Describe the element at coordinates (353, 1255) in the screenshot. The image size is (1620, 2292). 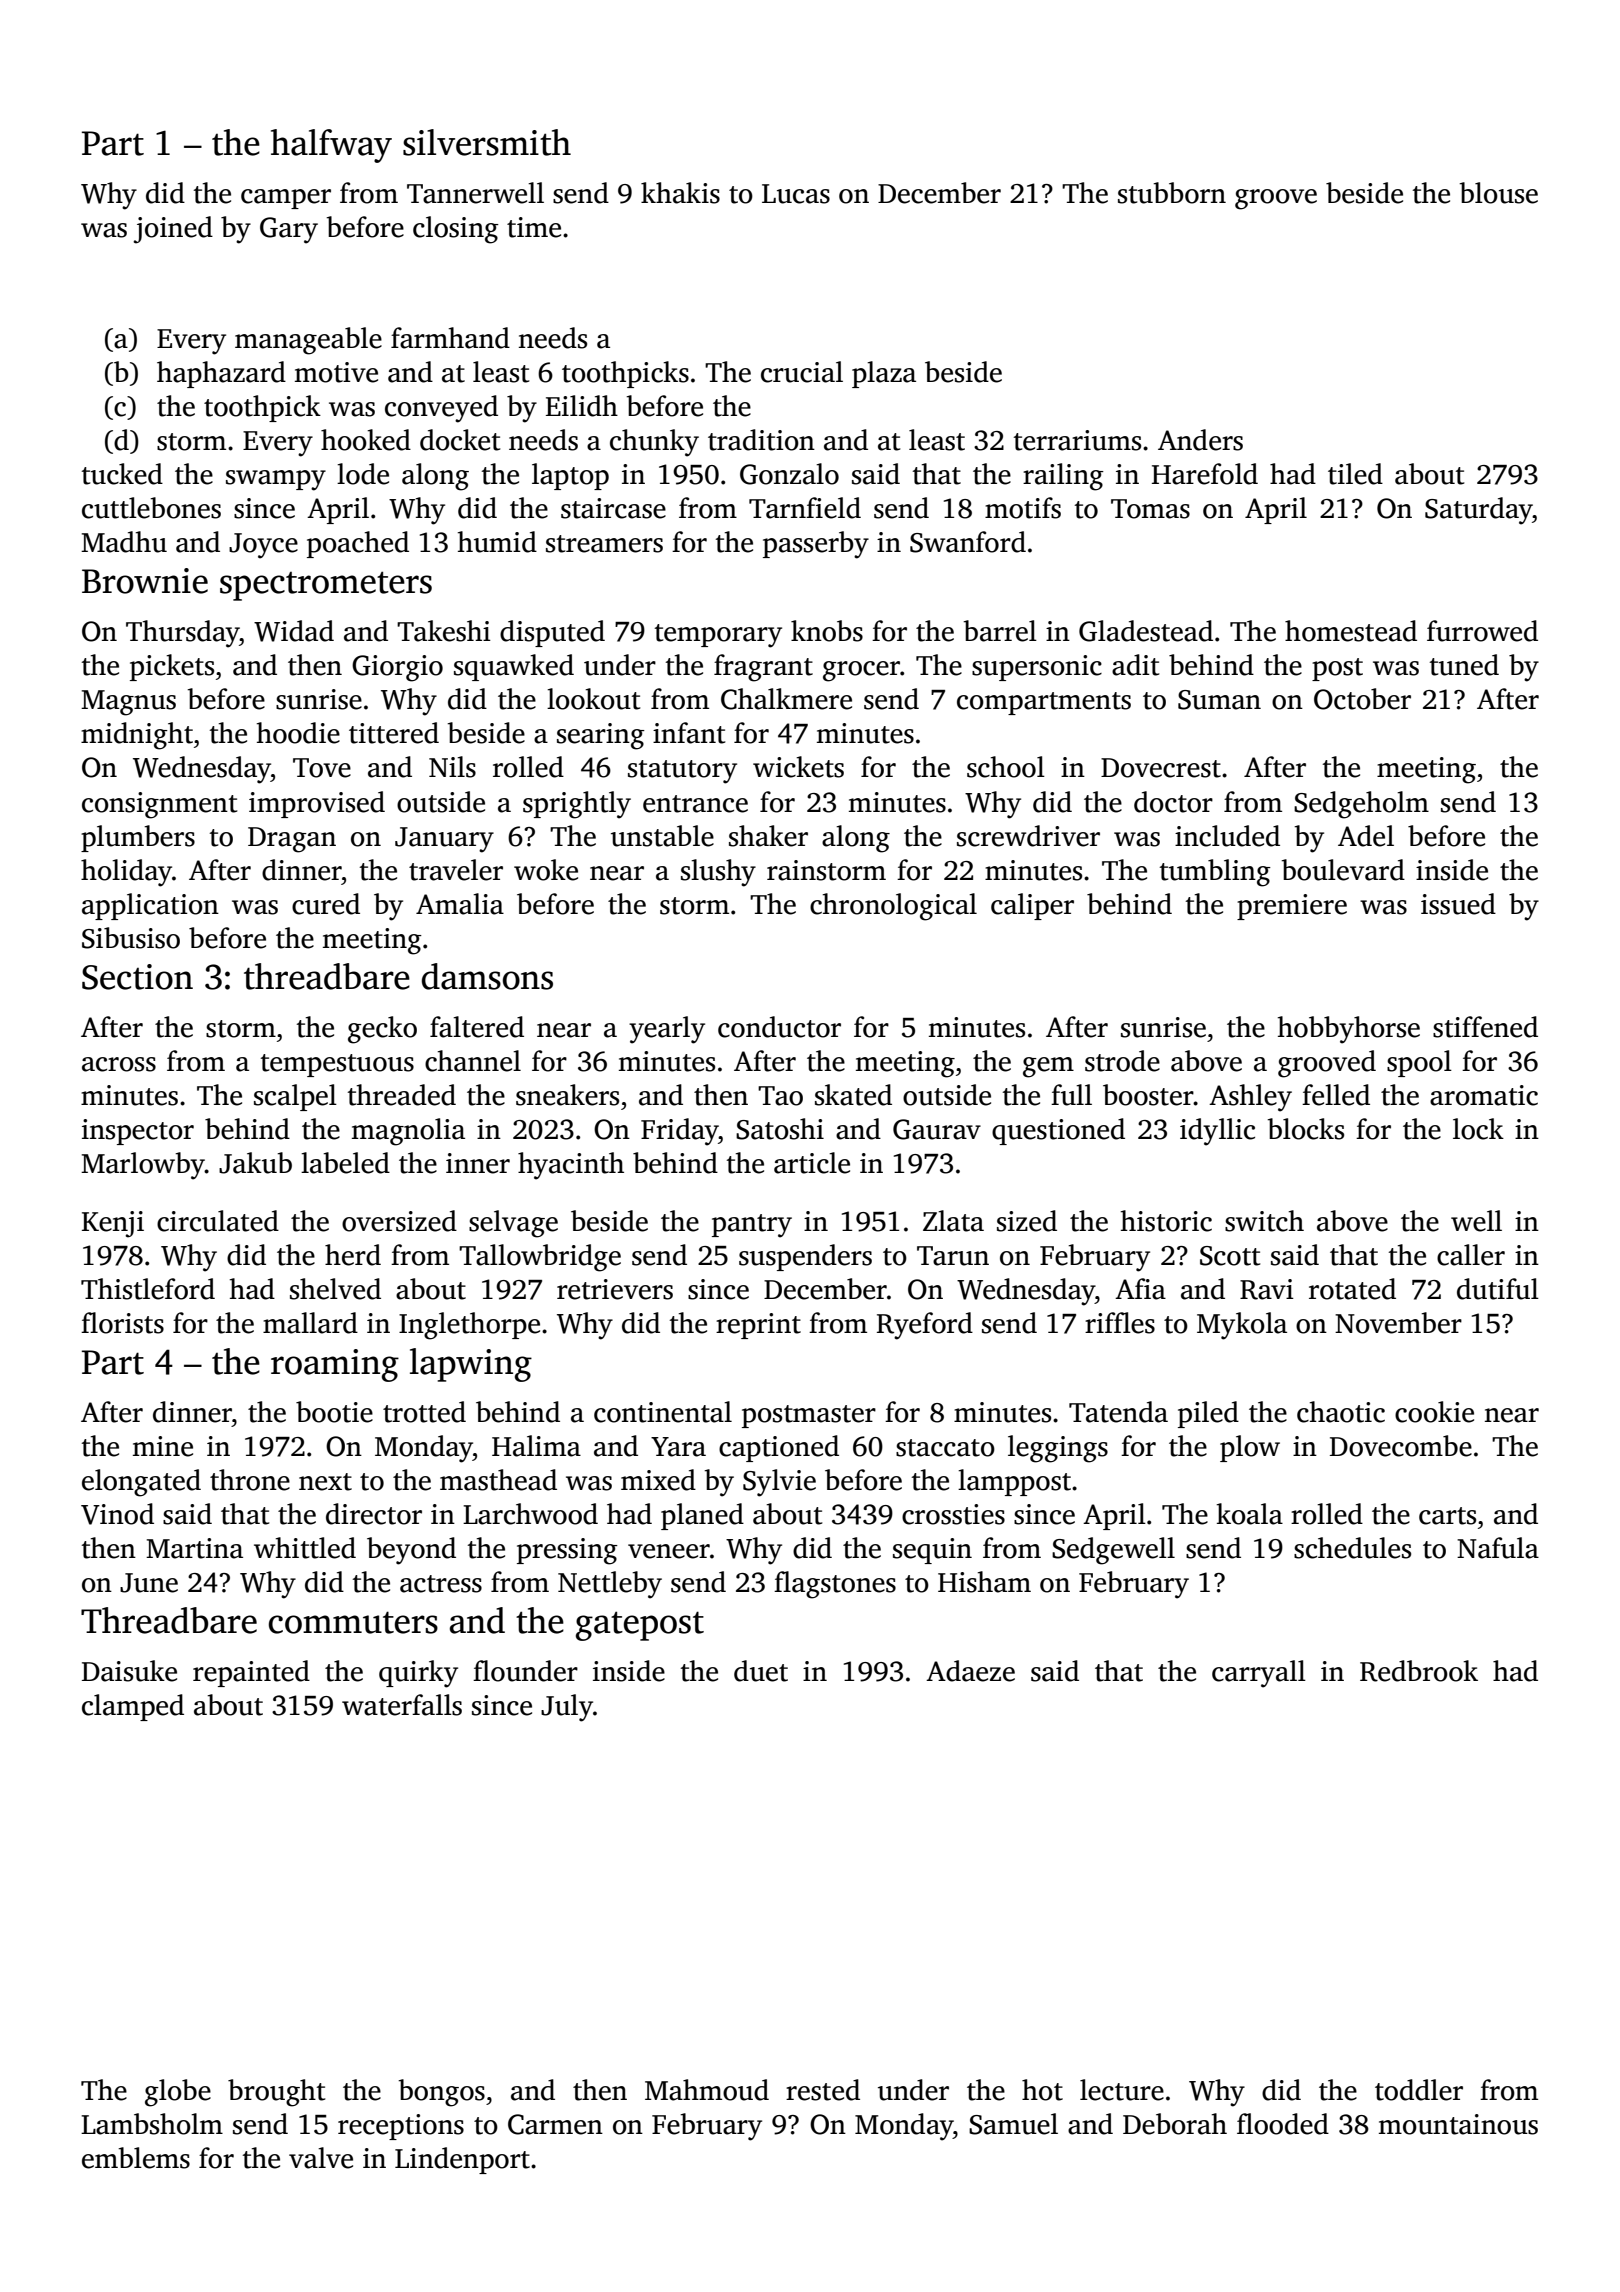
I see `herd` at that location.
